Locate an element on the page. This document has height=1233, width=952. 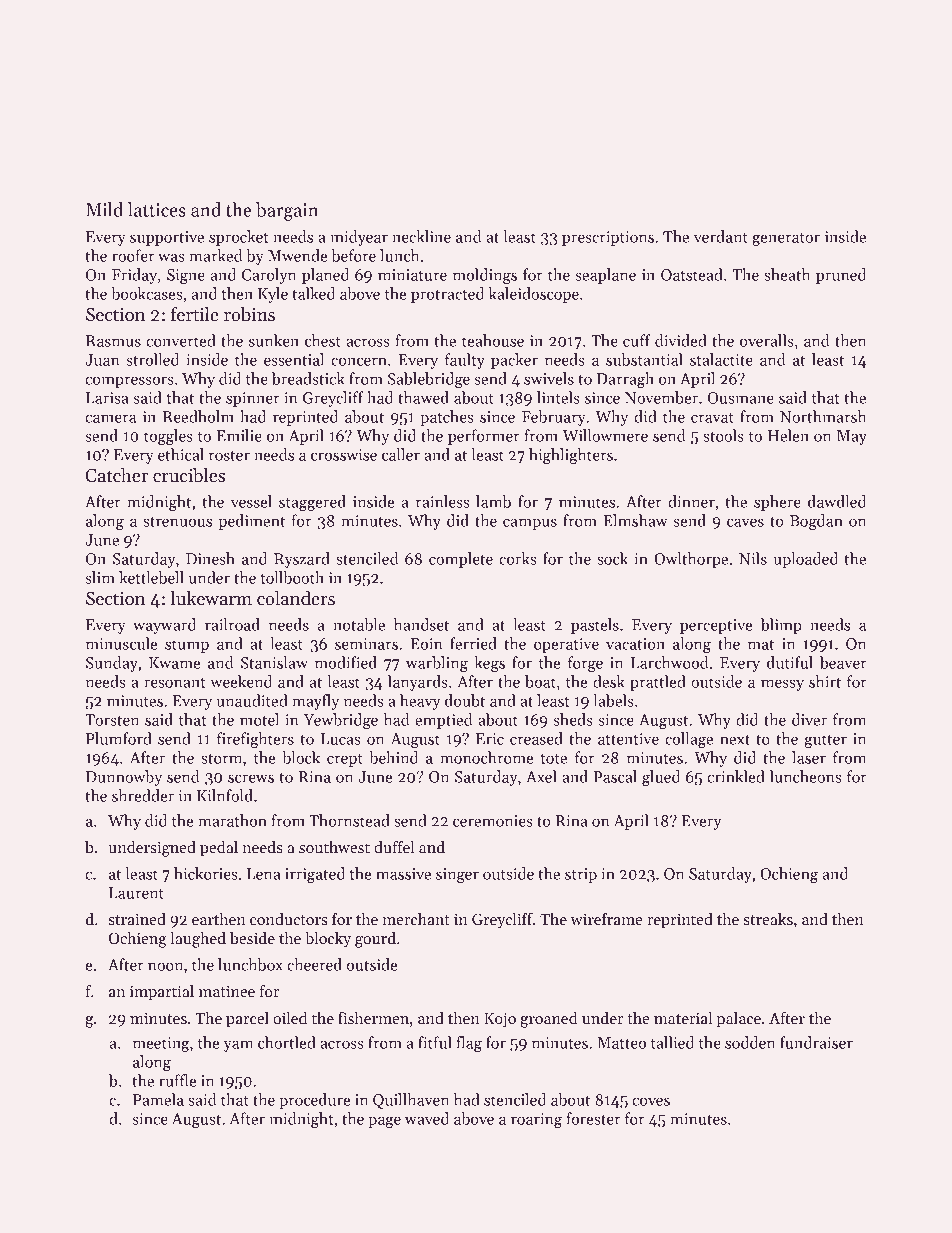
Northmarsh is located at coordinates (823, 416).
